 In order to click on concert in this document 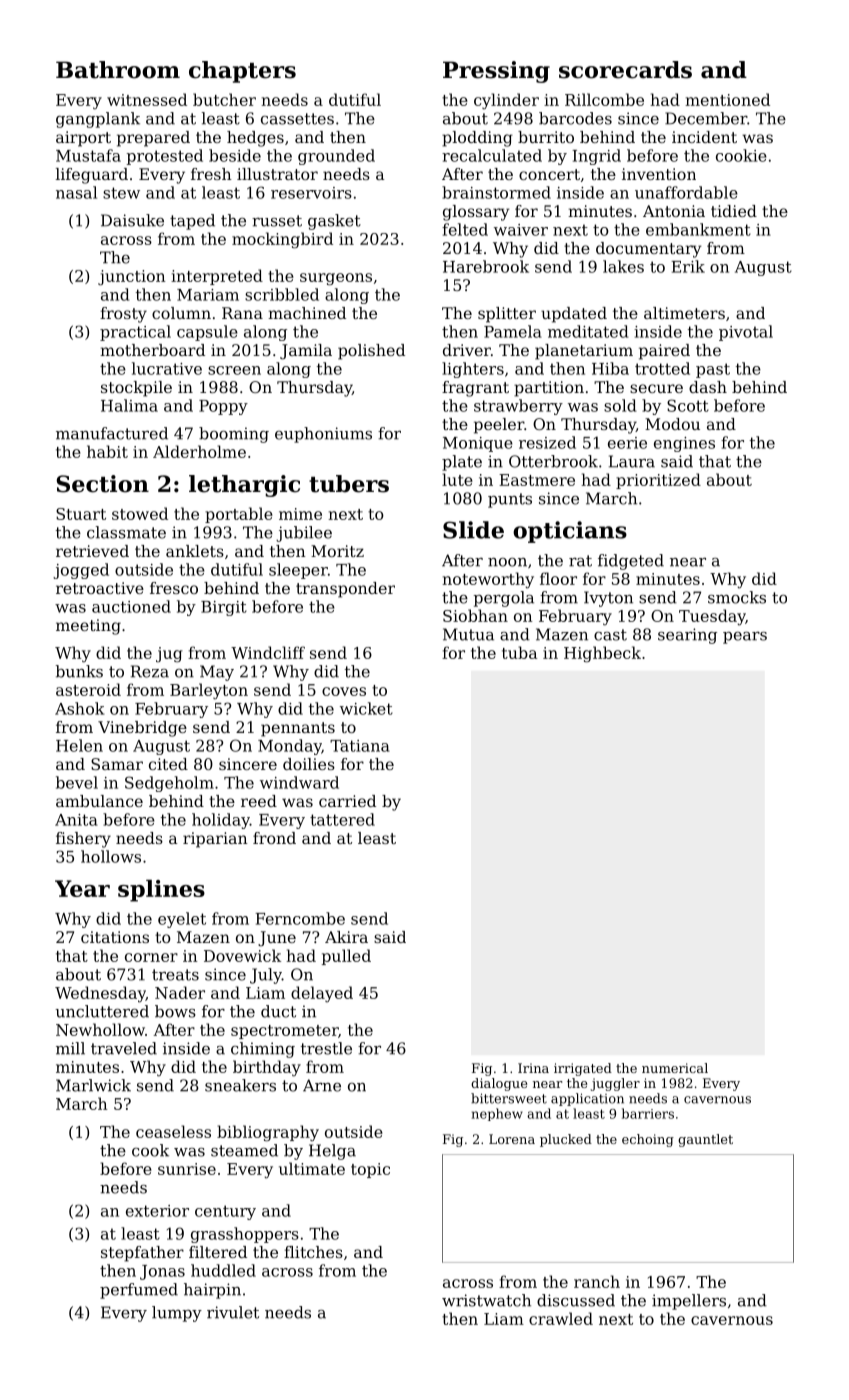, I will do `click(549, 174)`.
